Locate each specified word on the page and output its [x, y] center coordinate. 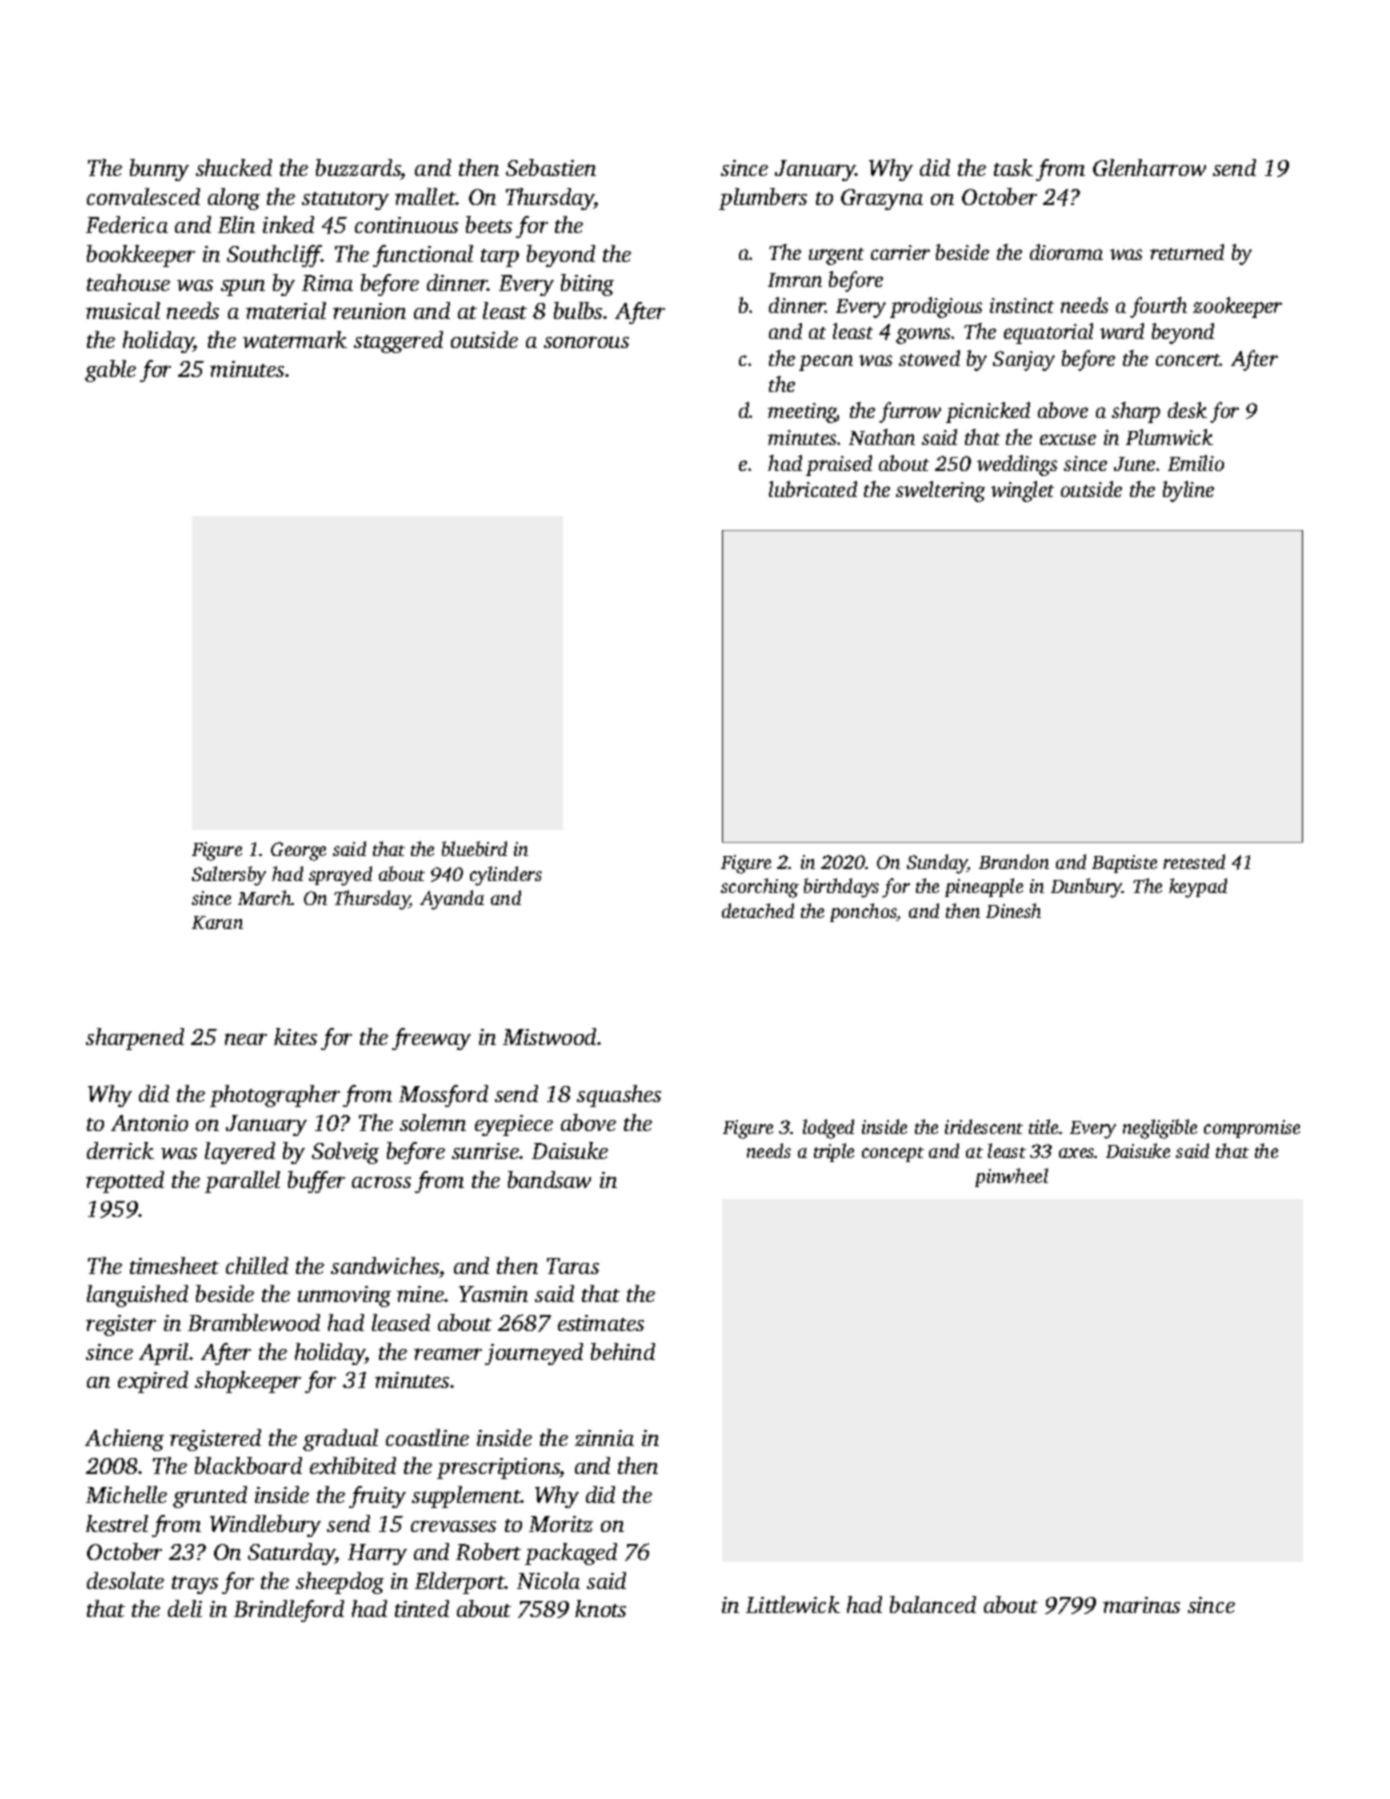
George [298, 851]
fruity [377, 1497]
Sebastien [551, 167]
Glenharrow [1149, 167]
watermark [295, 339]
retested [1194, 861]
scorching [760, 888]
